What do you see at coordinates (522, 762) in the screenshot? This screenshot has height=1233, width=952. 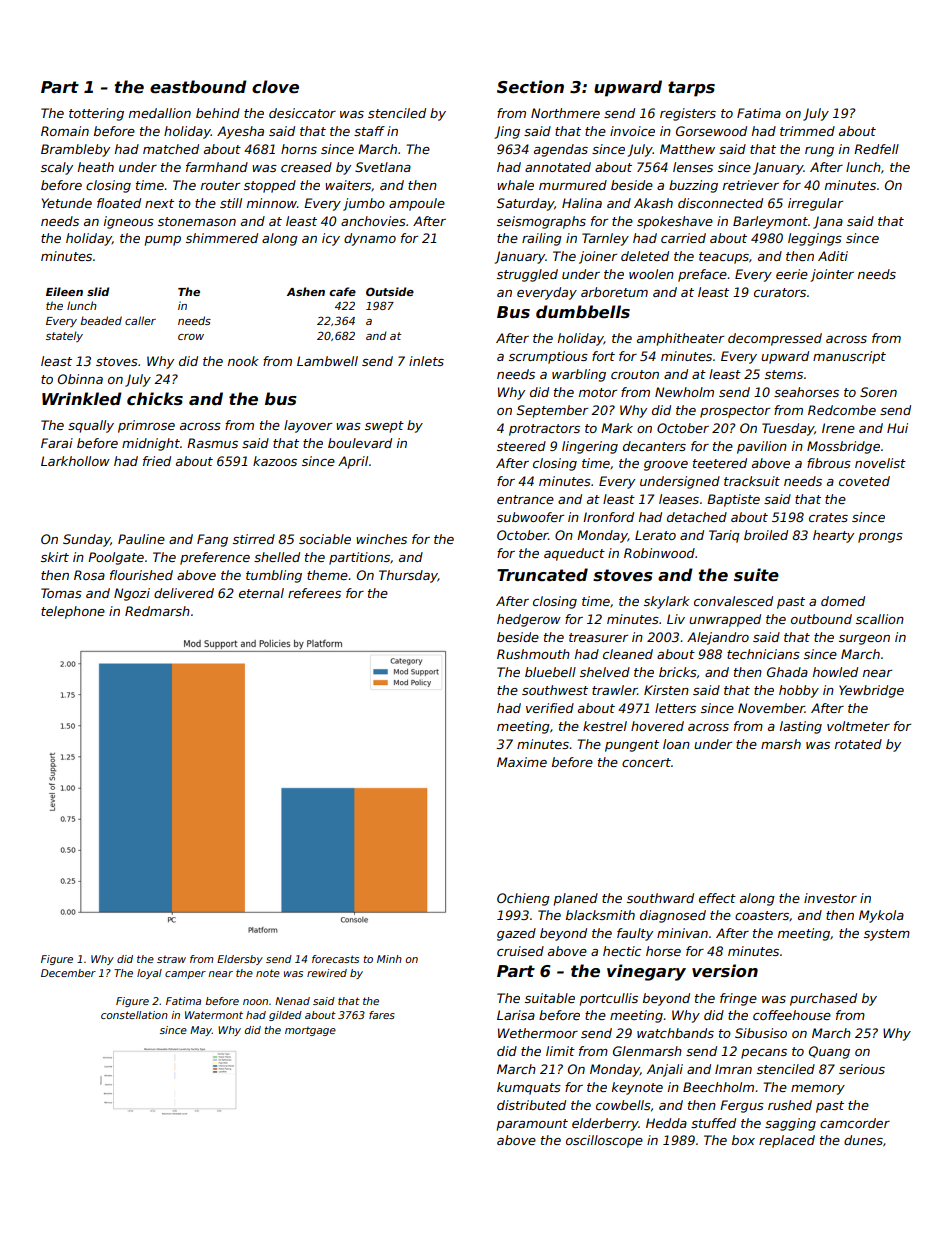 I see `Maxime` at bounding box center [522, 762].
